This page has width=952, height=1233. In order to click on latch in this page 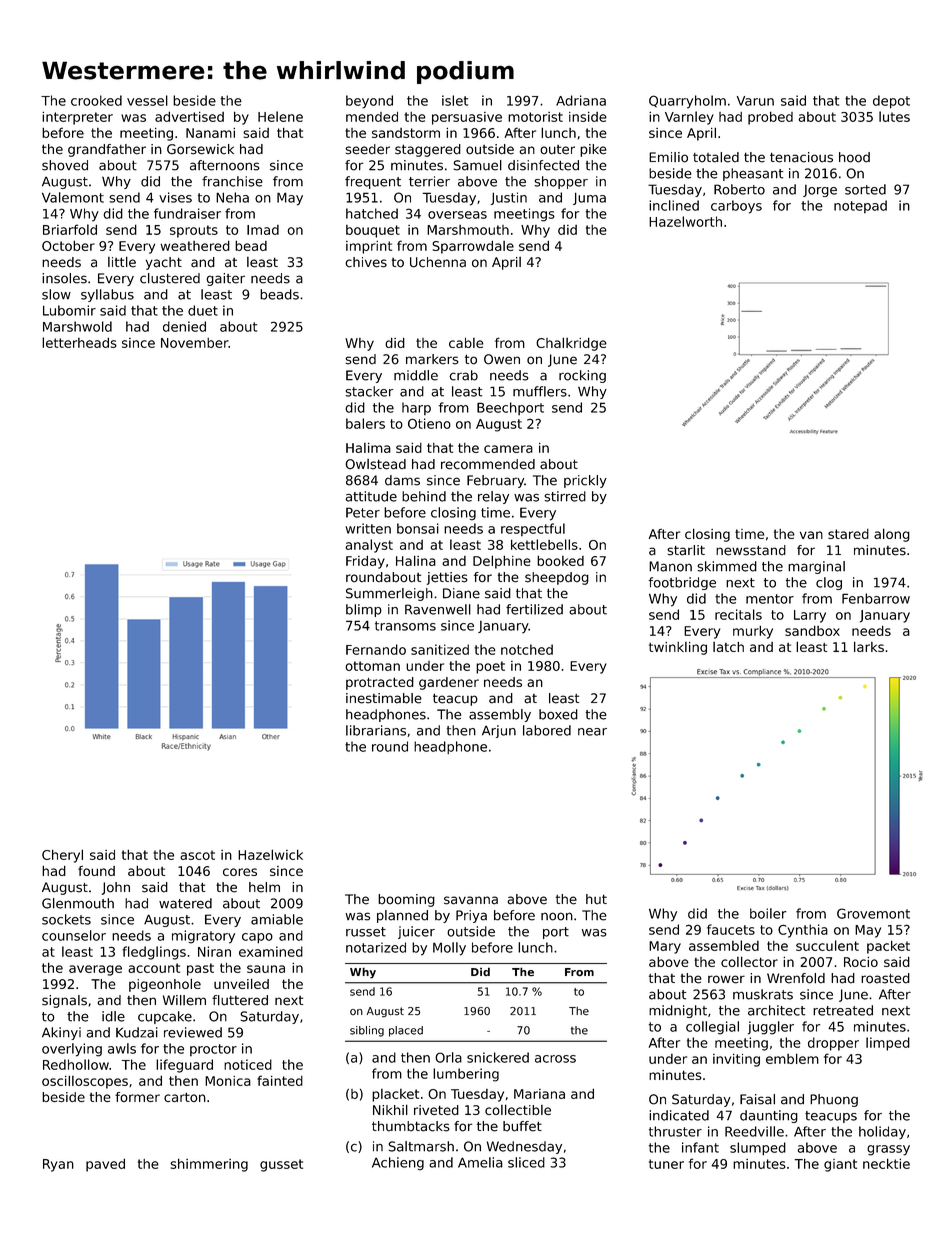, I will do `click(728, 647)`.
